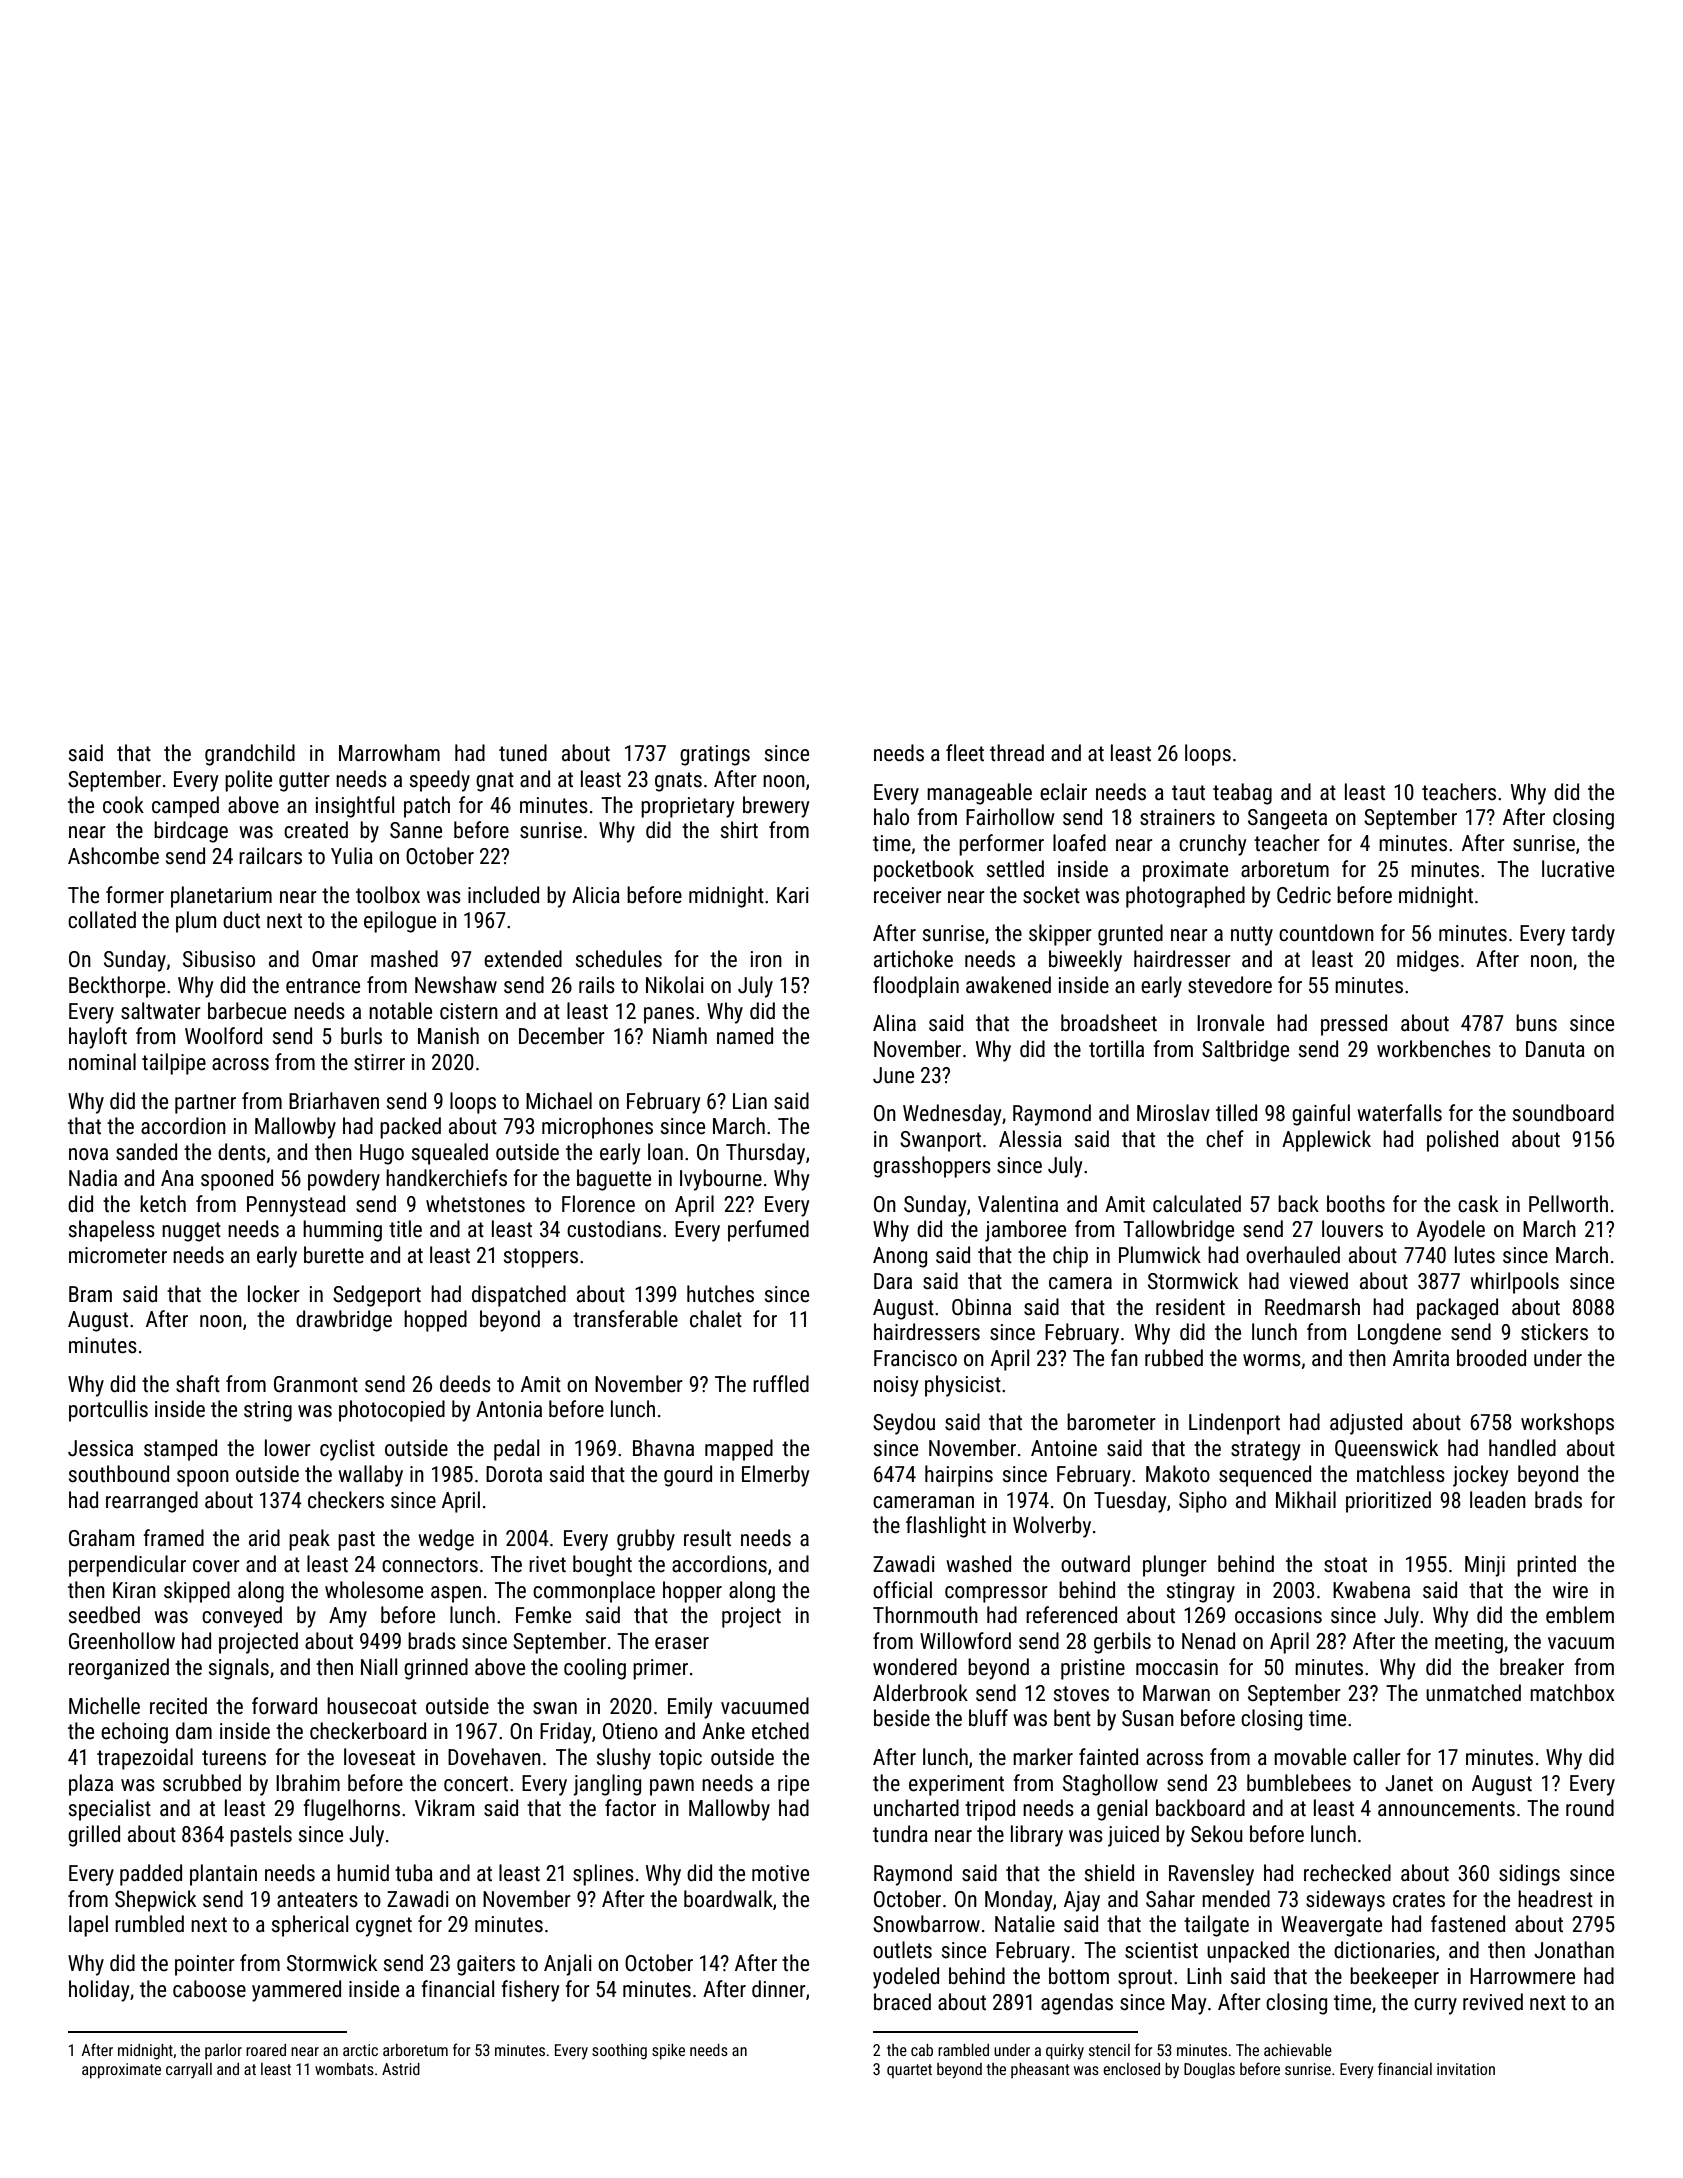 This document has height=2178, width=1683. Describe the element at coordinates (1040, 2071) in the document. I see `pheasant` at that location.
